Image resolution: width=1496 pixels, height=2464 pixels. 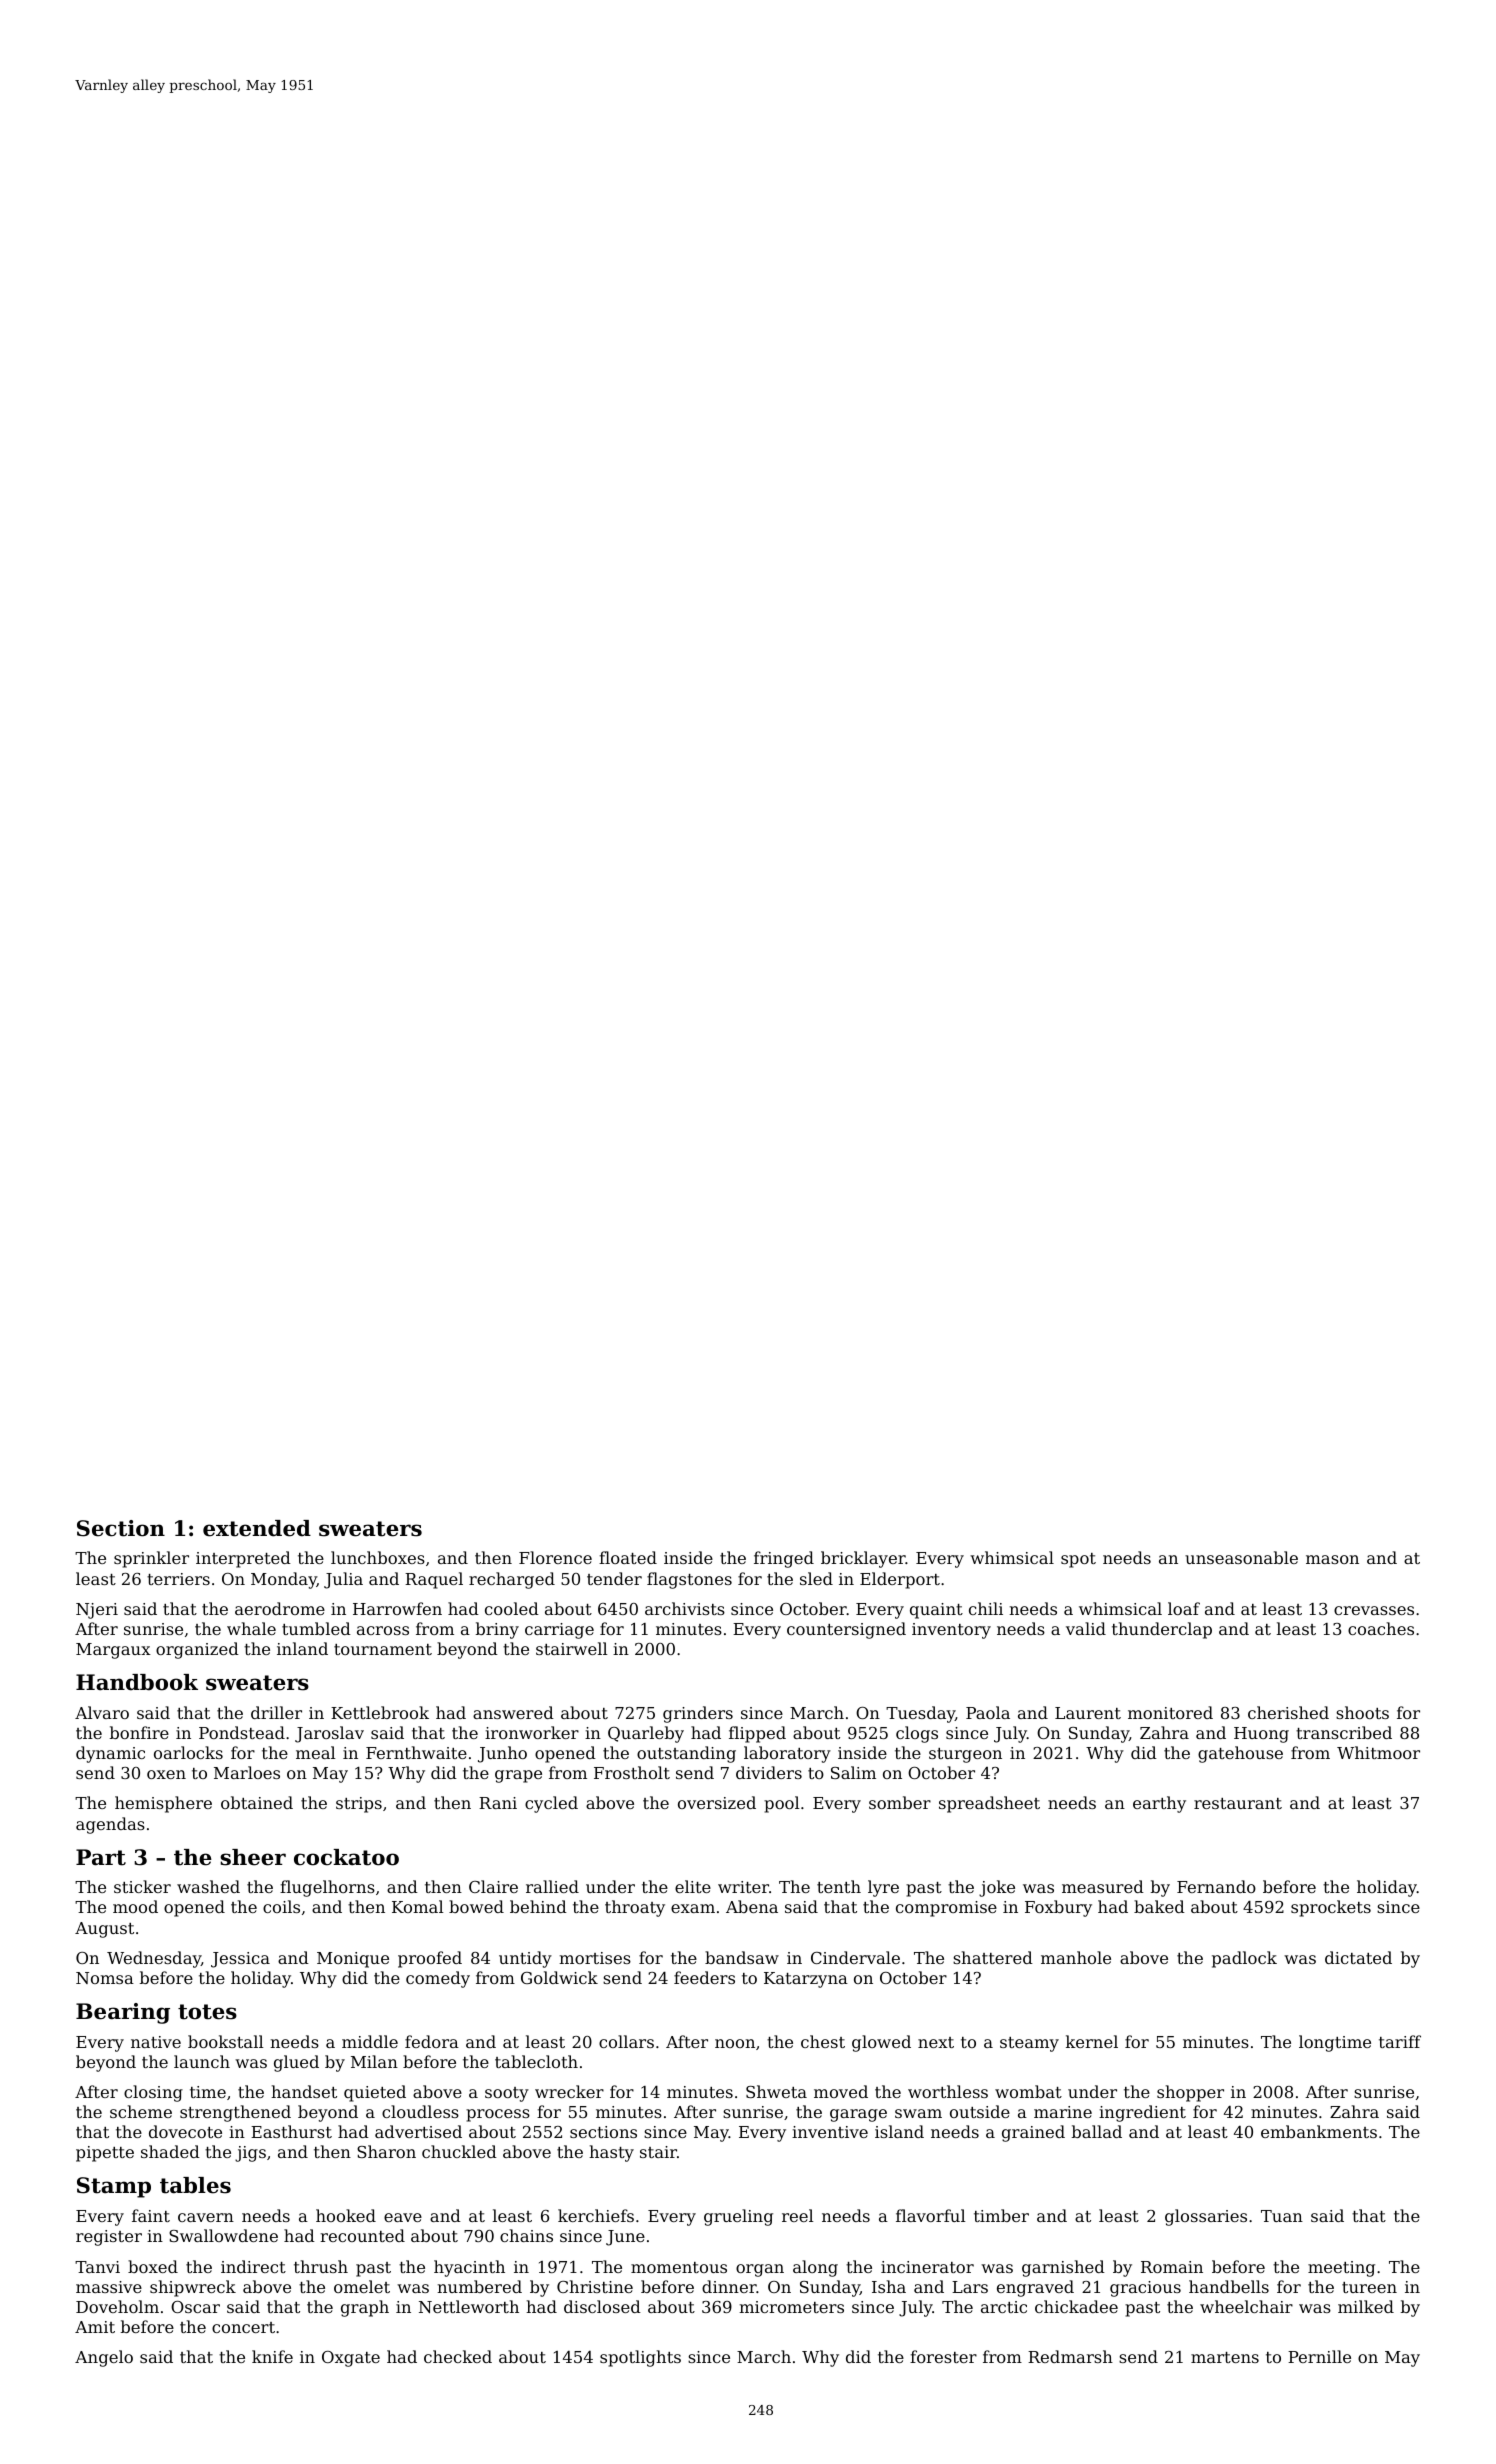 I want to click on Oxgate, so click(x=351, y=2359).
